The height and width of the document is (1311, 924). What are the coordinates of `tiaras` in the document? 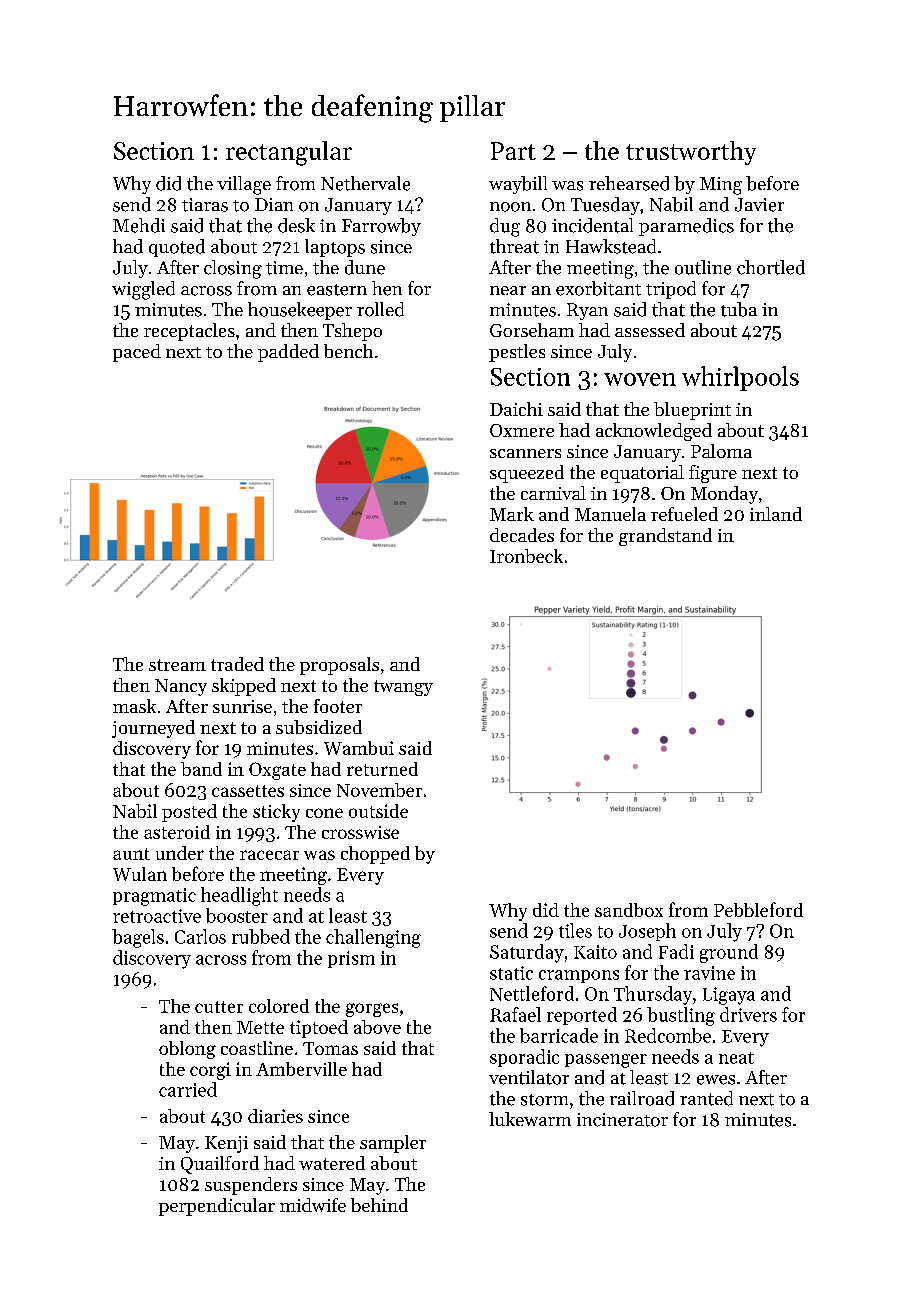 It's located at (205, 205).
